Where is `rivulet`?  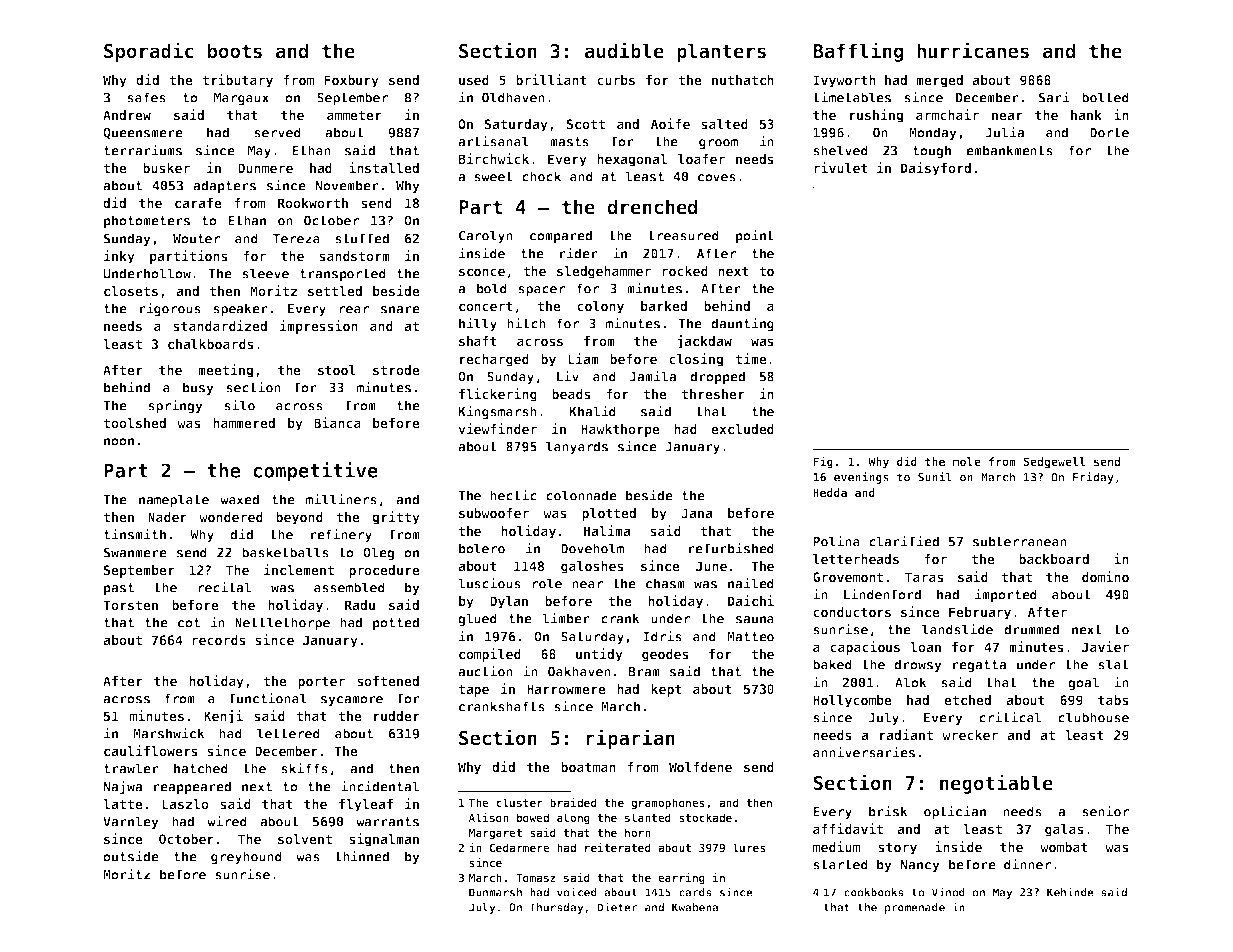
rivulet is located at coordinates (841, 167).
